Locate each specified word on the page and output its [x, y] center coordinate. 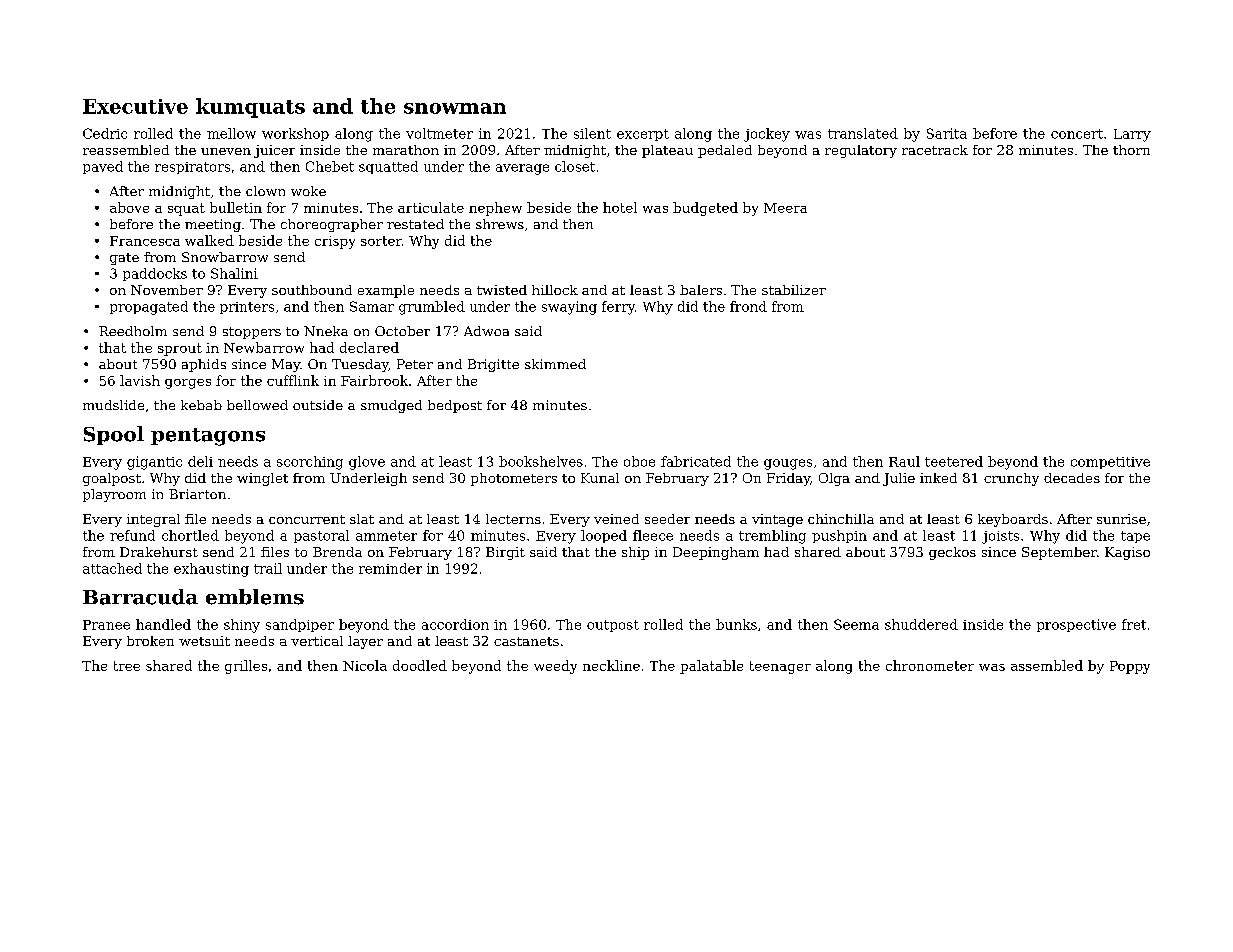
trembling [772, 537]
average [522, 169]
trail [268, 568]
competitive [1110, 463]
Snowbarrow [225, 257]
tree [127, 666]
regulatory [861, 151]
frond [748, 306]
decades [1072, 478]
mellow [231, 133]
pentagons [208, 437]
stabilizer [794, 290]
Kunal [600, 478]
